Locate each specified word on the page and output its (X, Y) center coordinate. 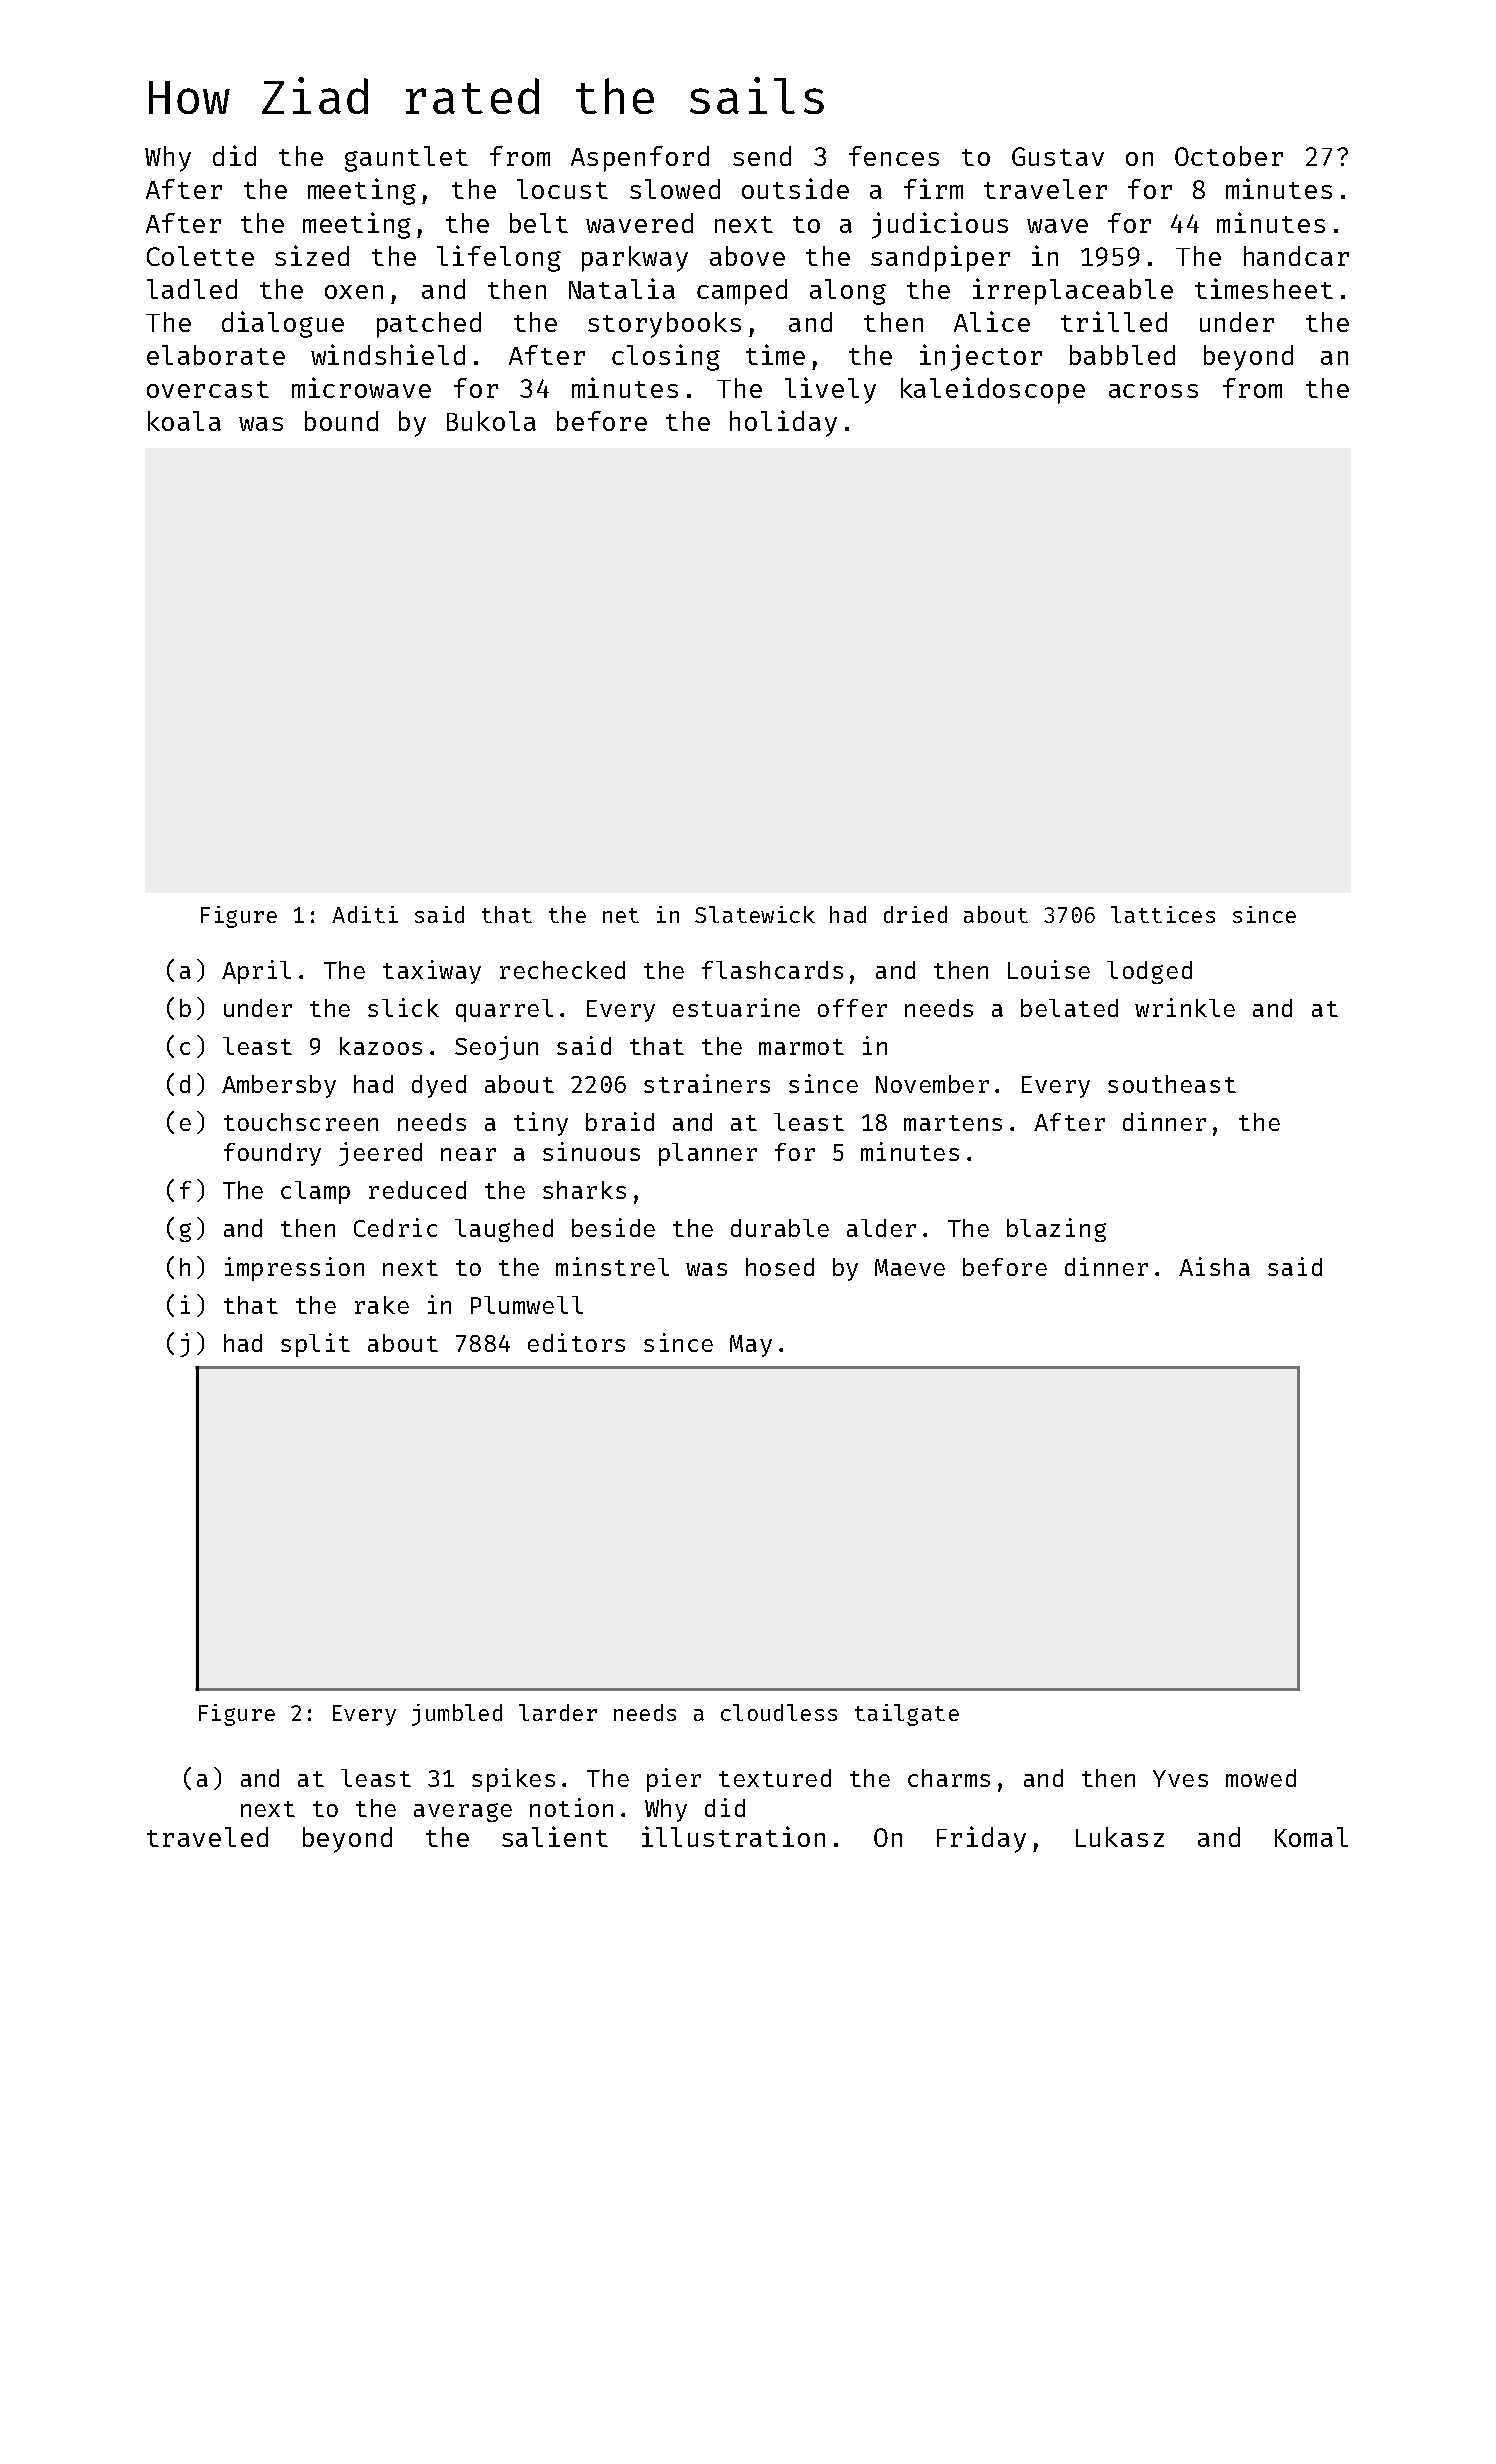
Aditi (365, 914)
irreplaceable (1073, 291)
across (1153, 391)
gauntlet (406, 159)
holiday (783, 423)
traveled (207, 1837)
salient (555, 1836)
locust (562, 189)
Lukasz (1120, 1837)
